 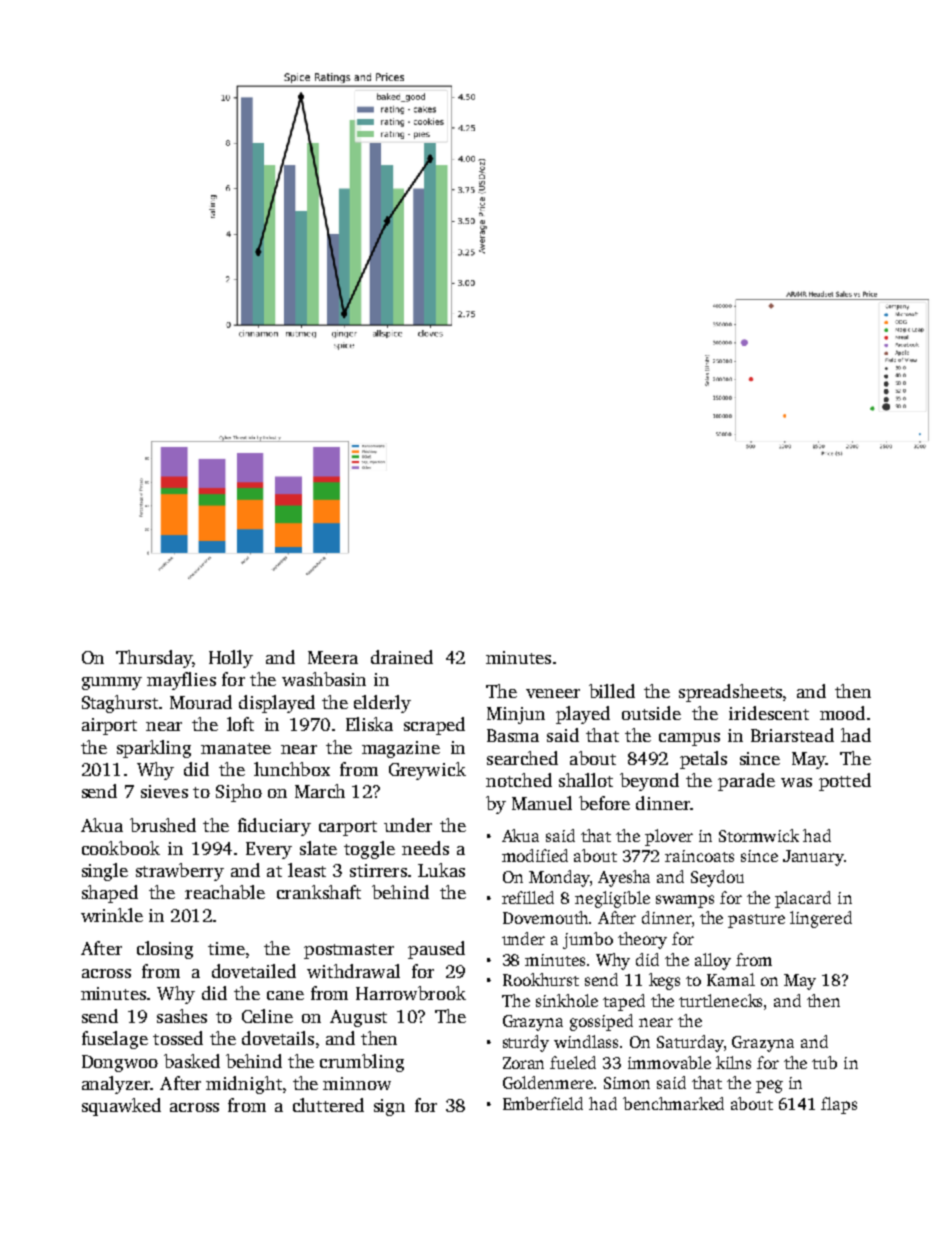 What do you see at coordinates (402, 657) in the document?
I see `drained` at bounding box center [402, 657].
